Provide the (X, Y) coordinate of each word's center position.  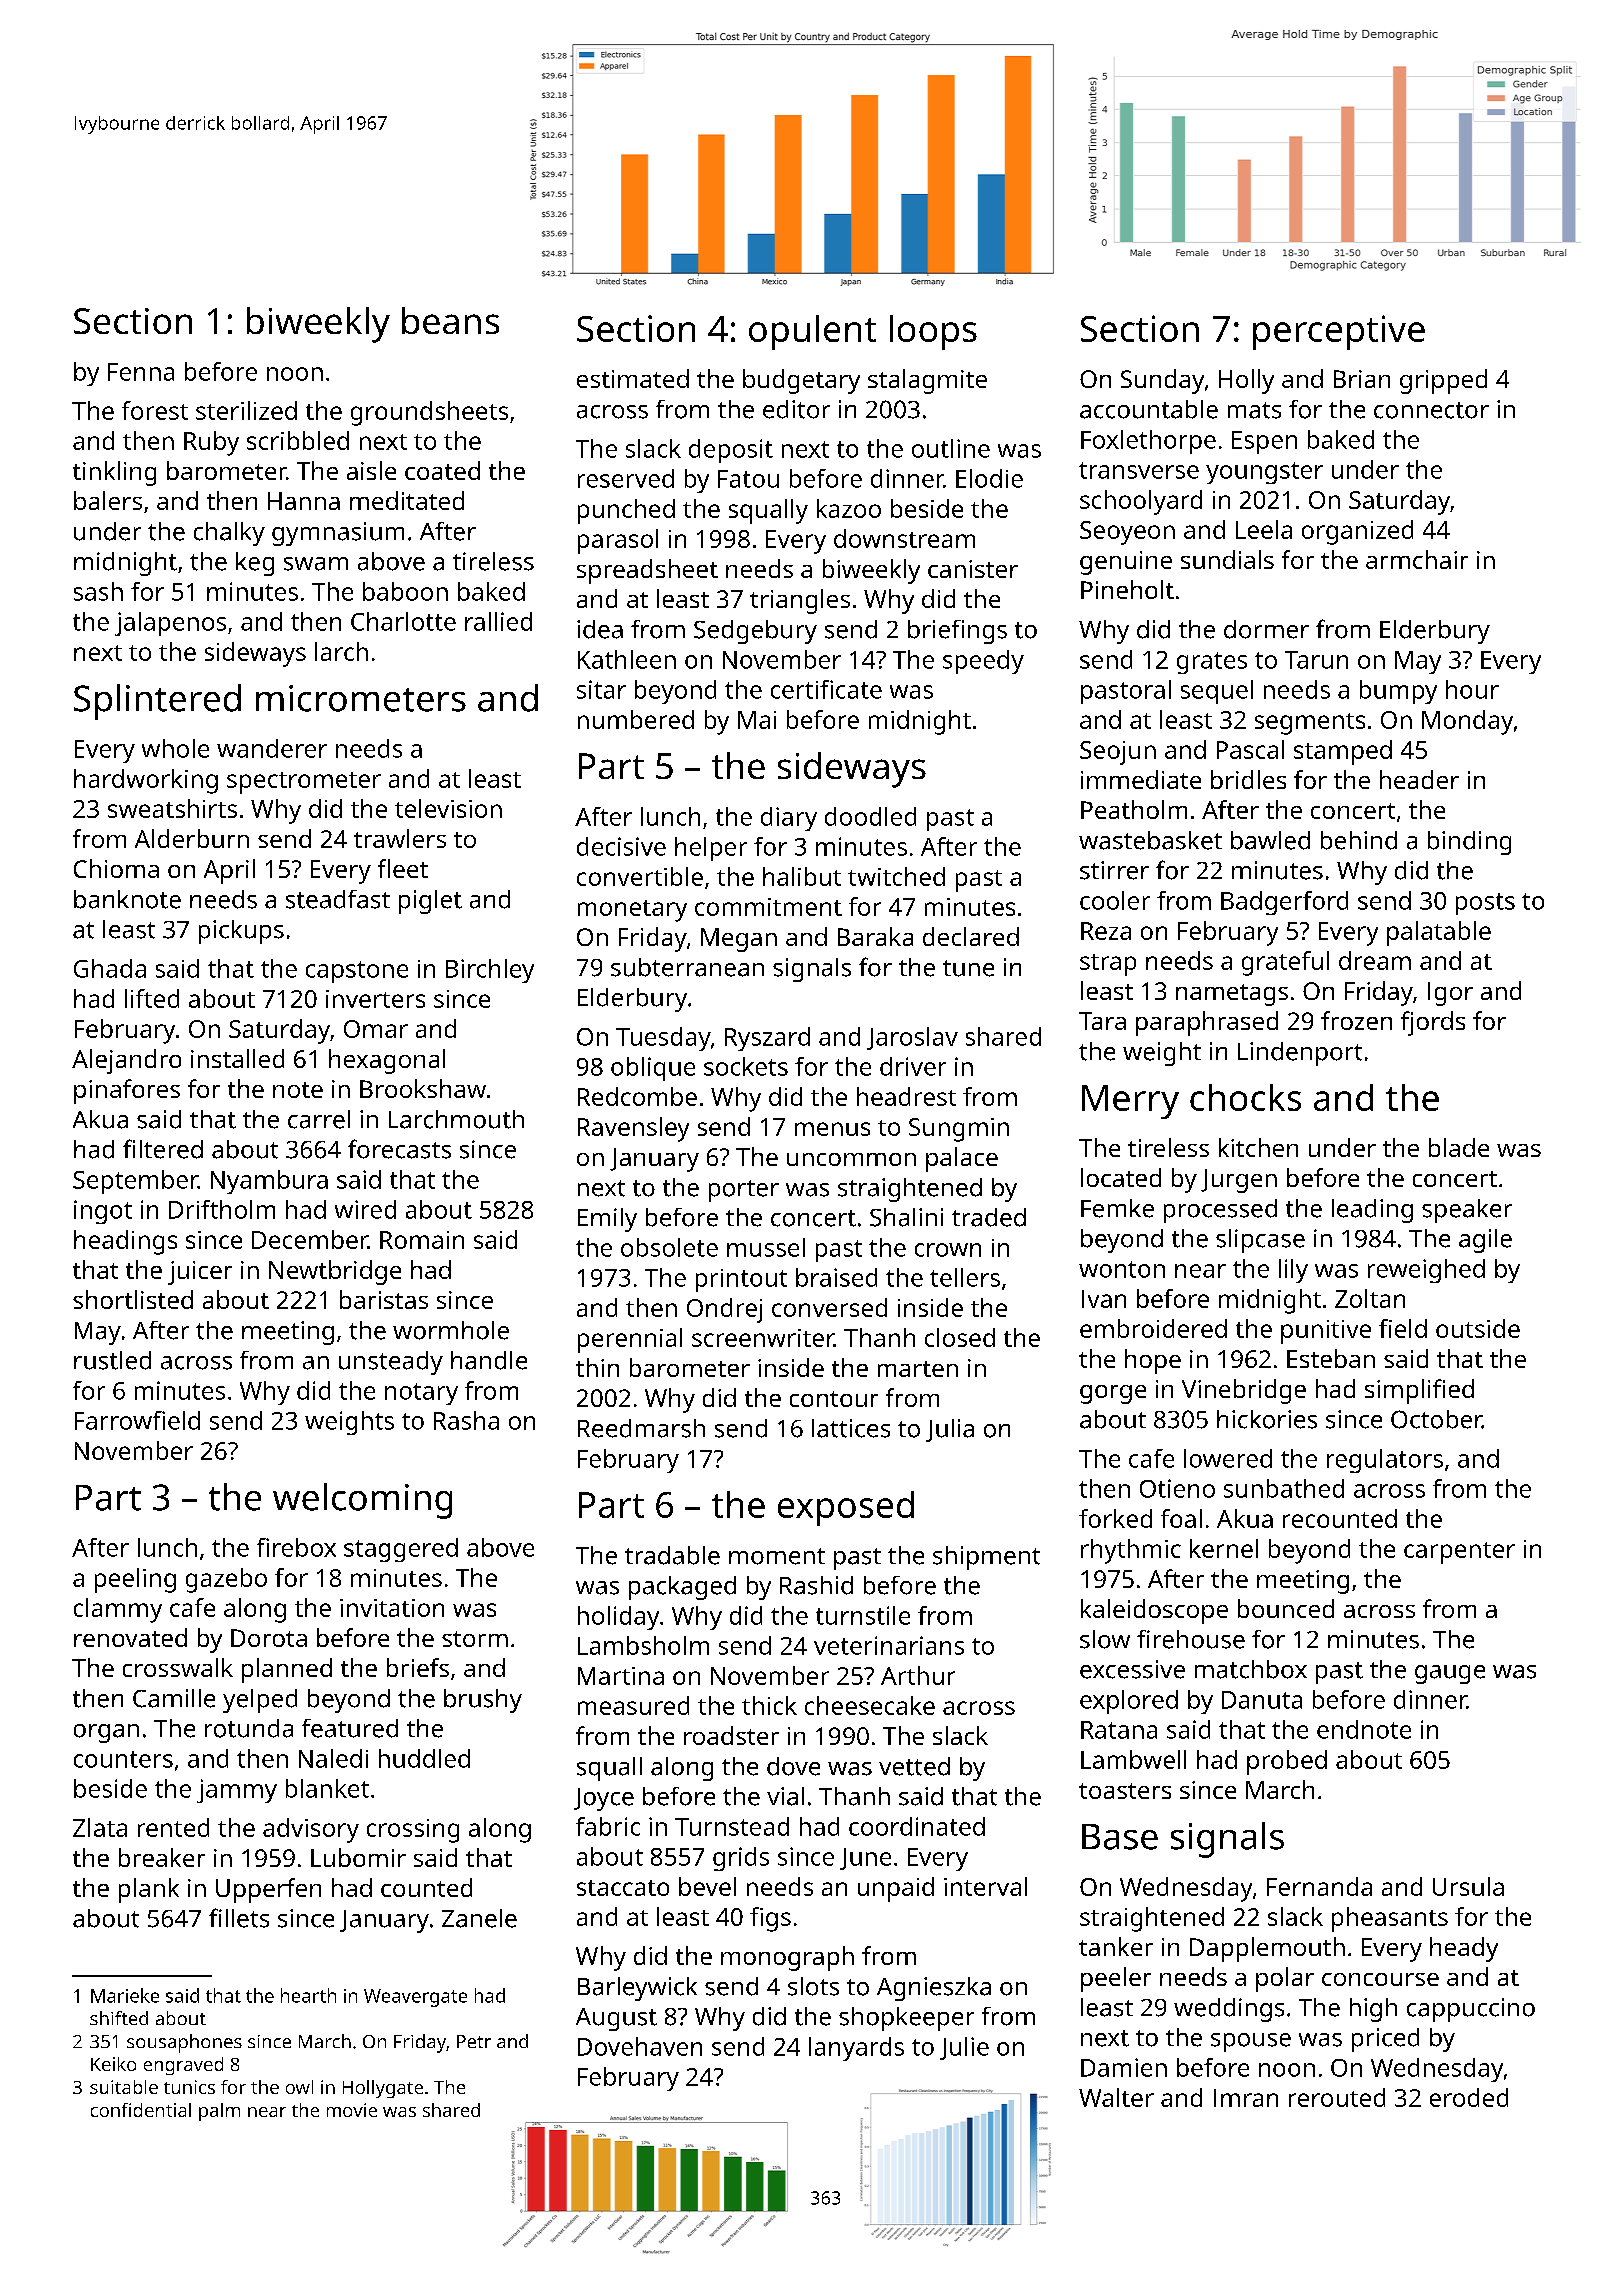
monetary (632, 911)
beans (450, 320)
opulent (812, 332)
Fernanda (1319, 1886)
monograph (787, 1958)
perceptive (1339, 332)
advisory (311, 1830)
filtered (163, 1149)
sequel (1217, 692)
